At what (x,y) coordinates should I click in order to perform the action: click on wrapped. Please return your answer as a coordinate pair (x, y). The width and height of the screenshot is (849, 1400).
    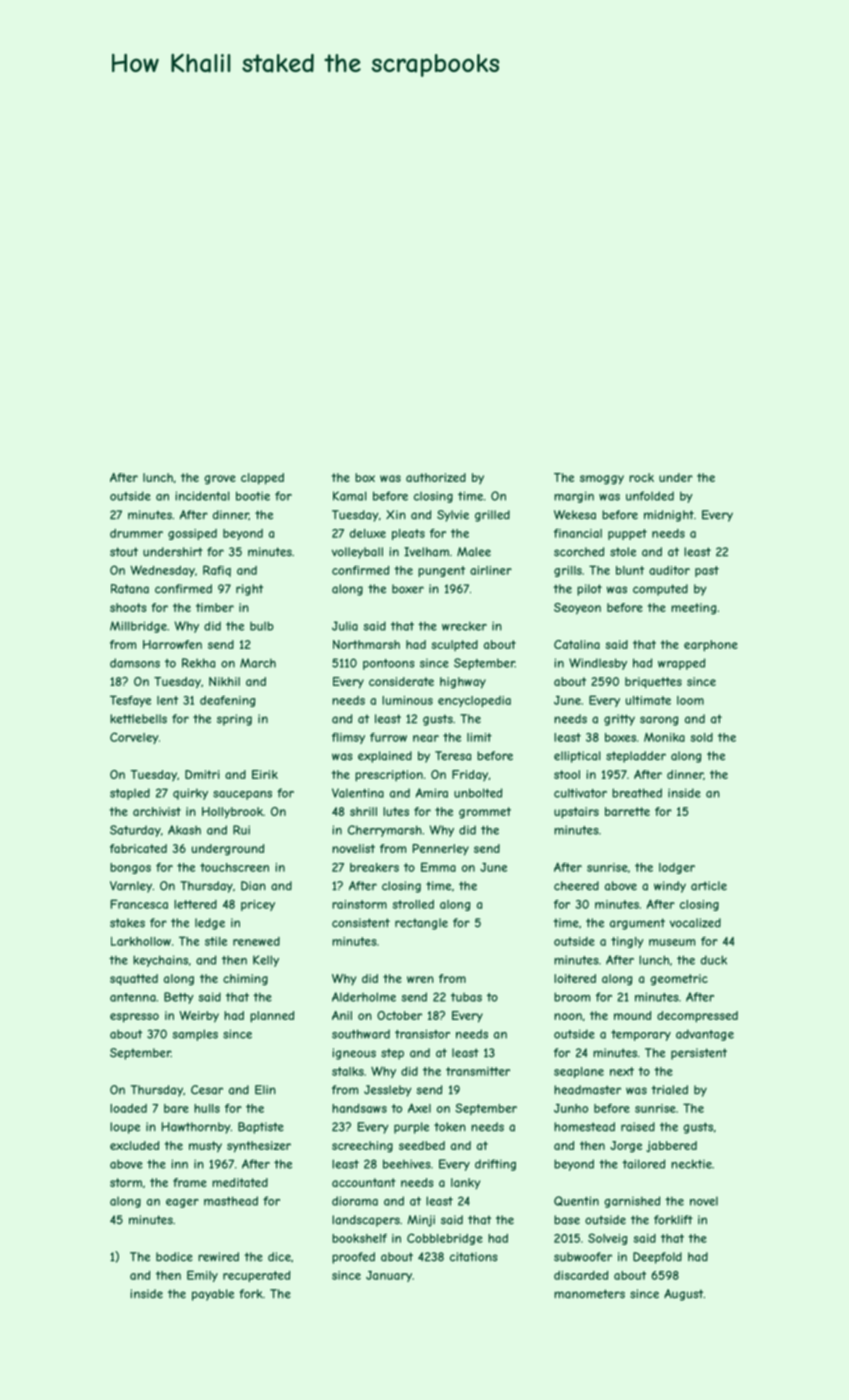
    Looking at the image, I should click on (681, 664).
